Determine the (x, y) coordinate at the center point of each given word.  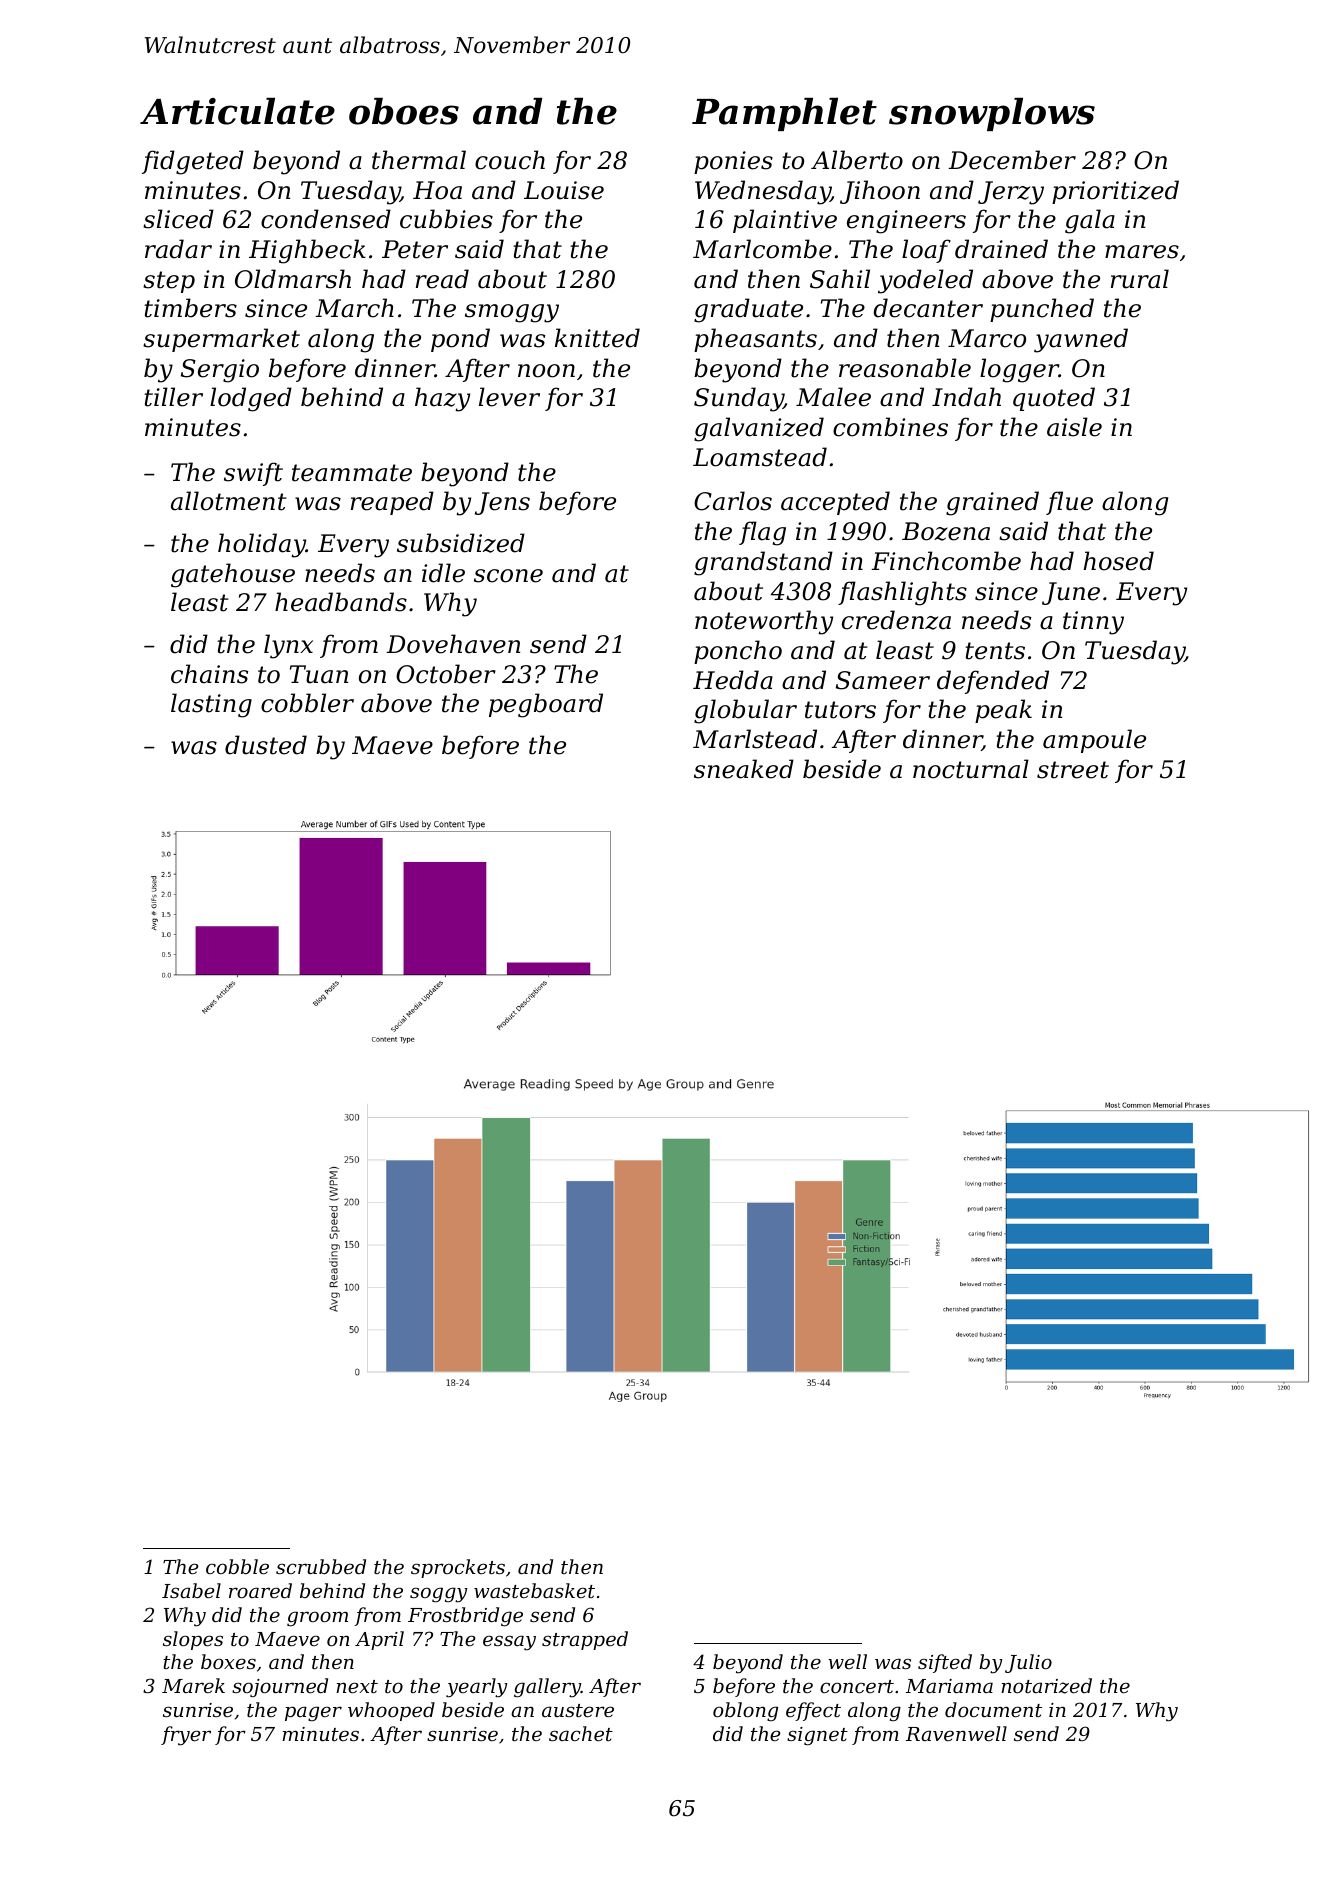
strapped (585, 1640)
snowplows (992, 114)
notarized (1046, 1686)
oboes (404, 111)
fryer (186, 1736)
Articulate (237, 111)
